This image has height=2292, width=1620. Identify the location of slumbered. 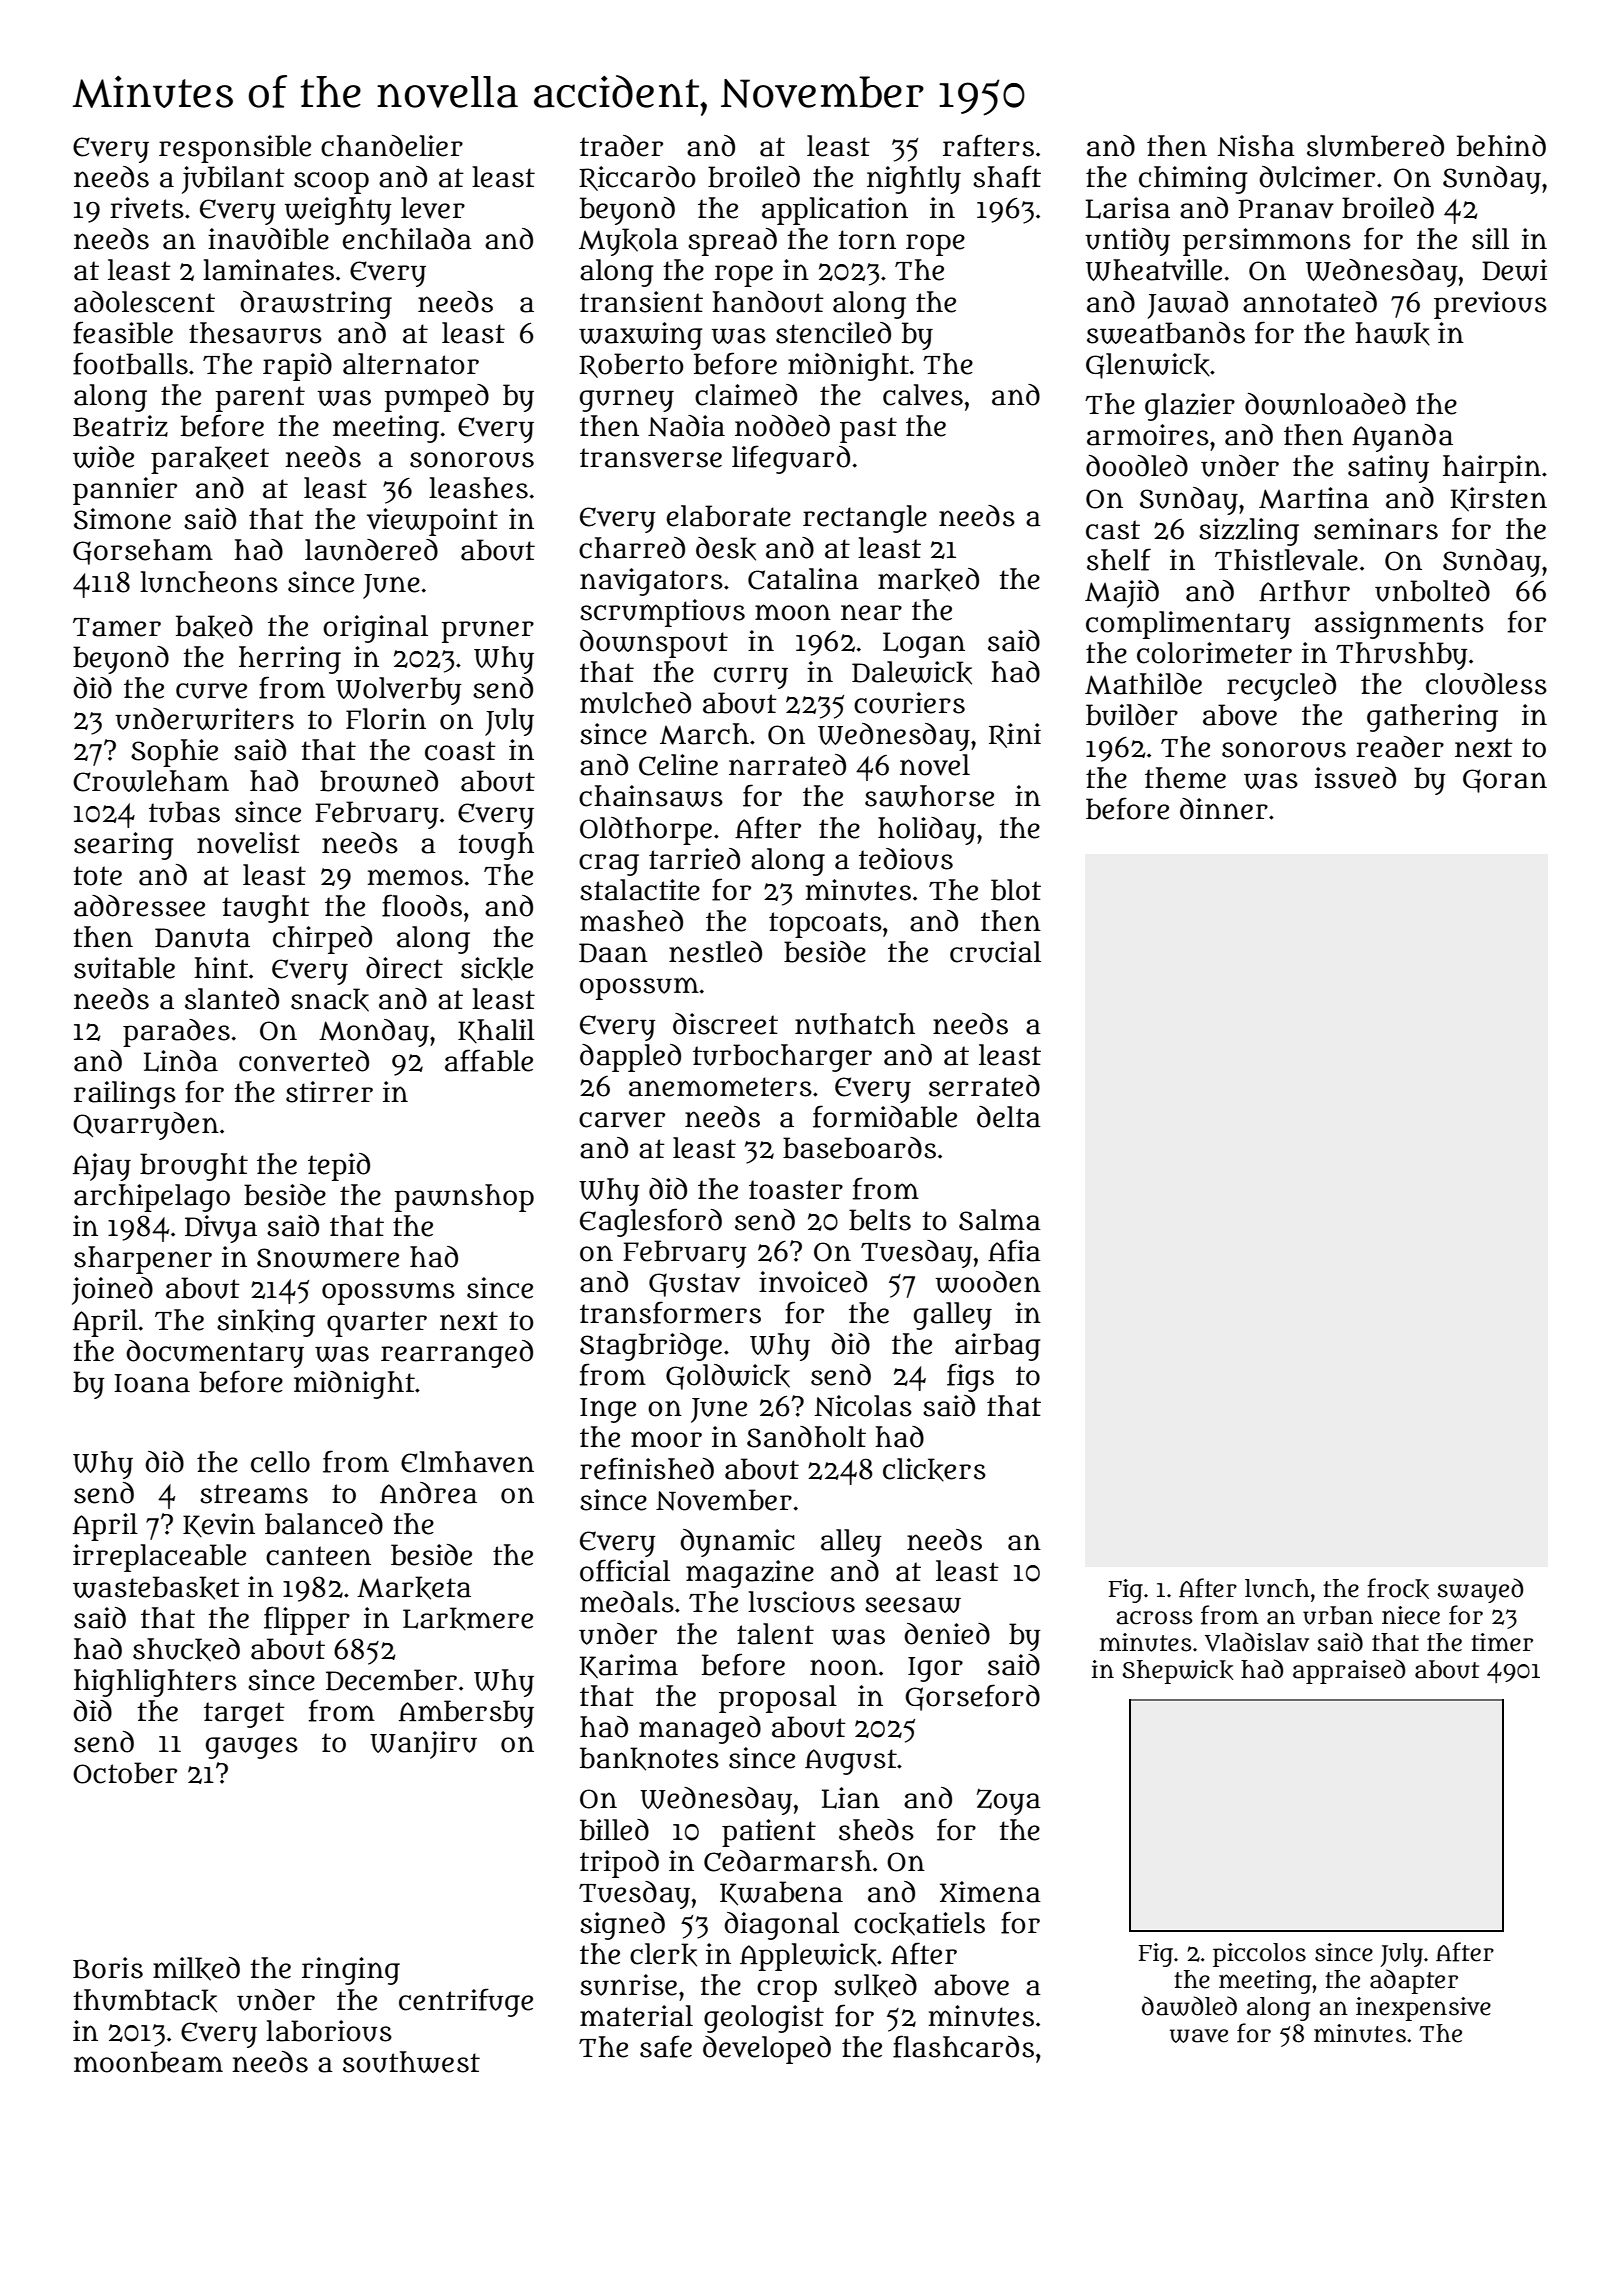
(1375, 146).
